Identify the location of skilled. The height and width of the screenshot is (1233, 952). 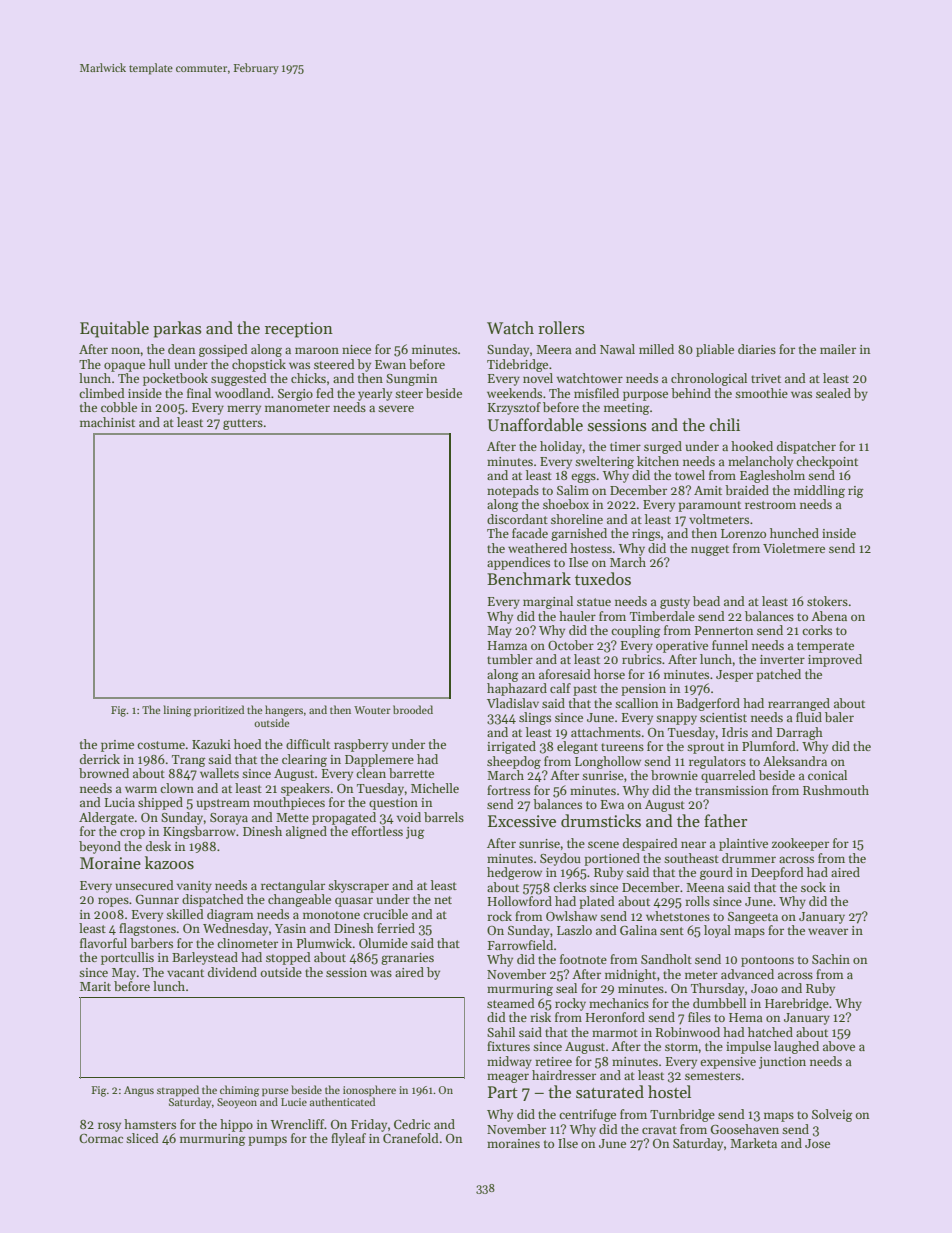
(185, 914).
